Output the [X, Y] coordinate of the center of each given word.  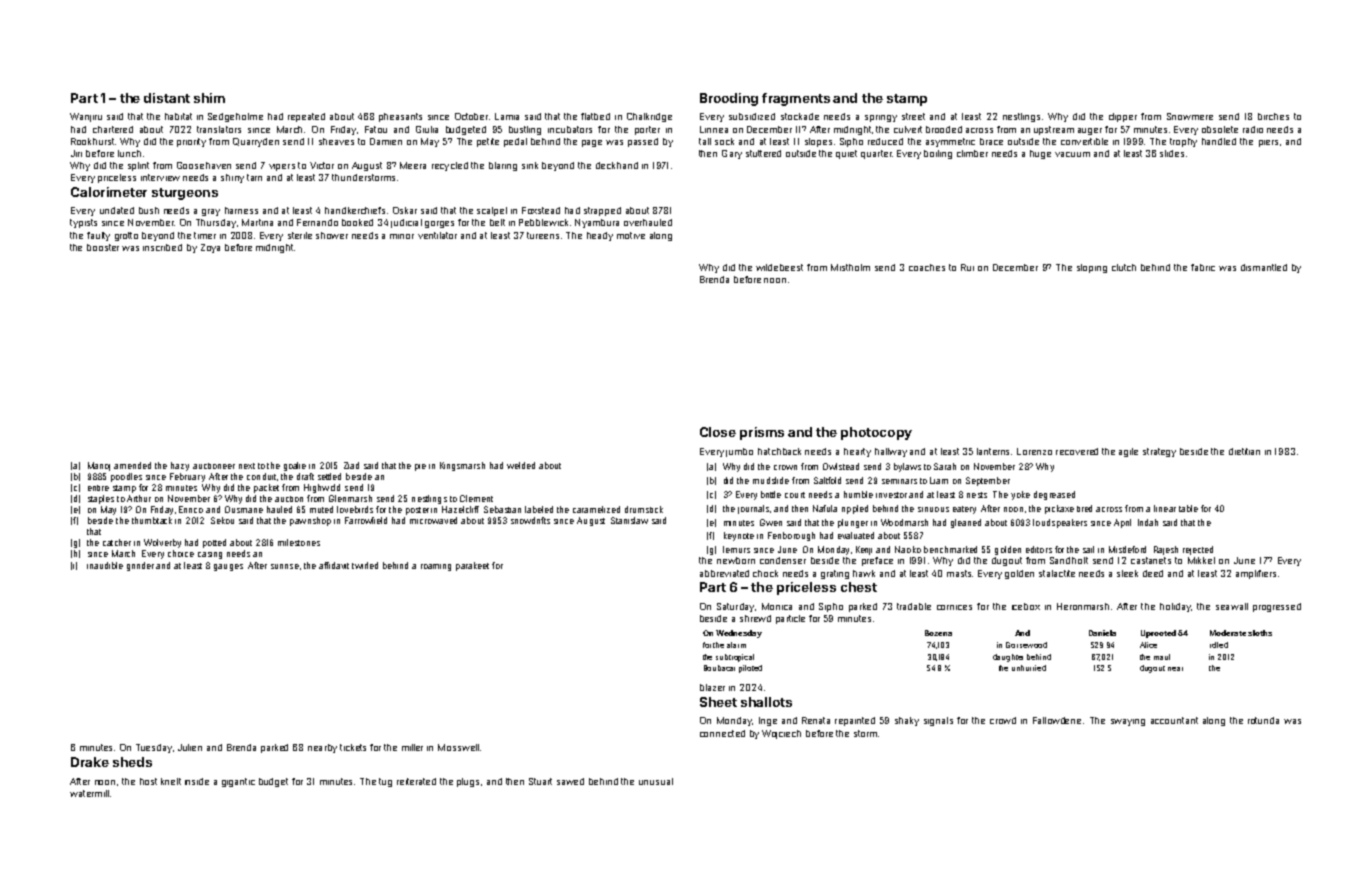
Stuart [540, 781]
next [247, 466]
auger [1090, 131]
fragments [796, 99]
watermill [89, 793]
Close [718, 432]
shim [209, 98]
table [1188, 508]
